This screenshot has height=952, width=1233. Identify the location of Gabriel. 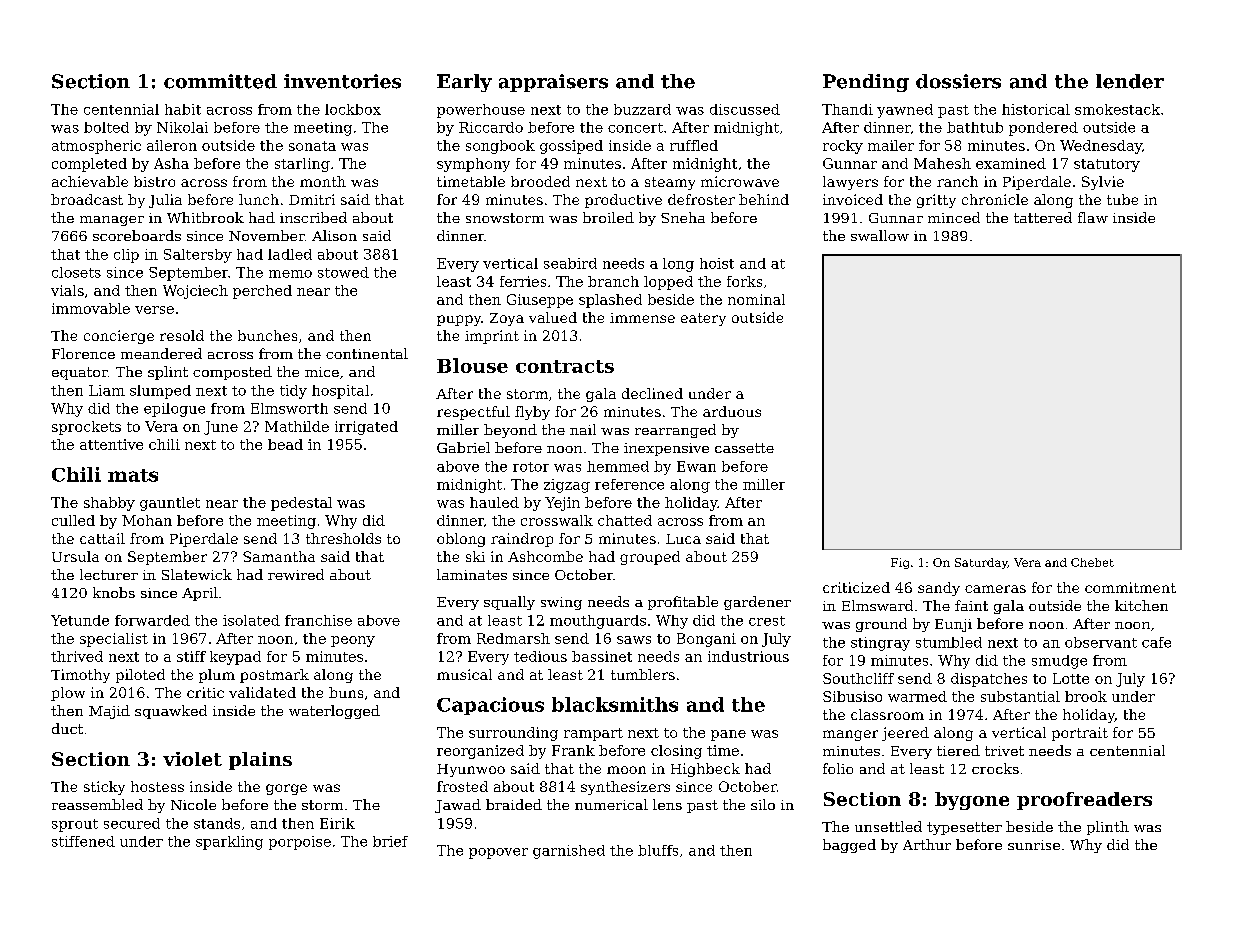
(463, 447).
